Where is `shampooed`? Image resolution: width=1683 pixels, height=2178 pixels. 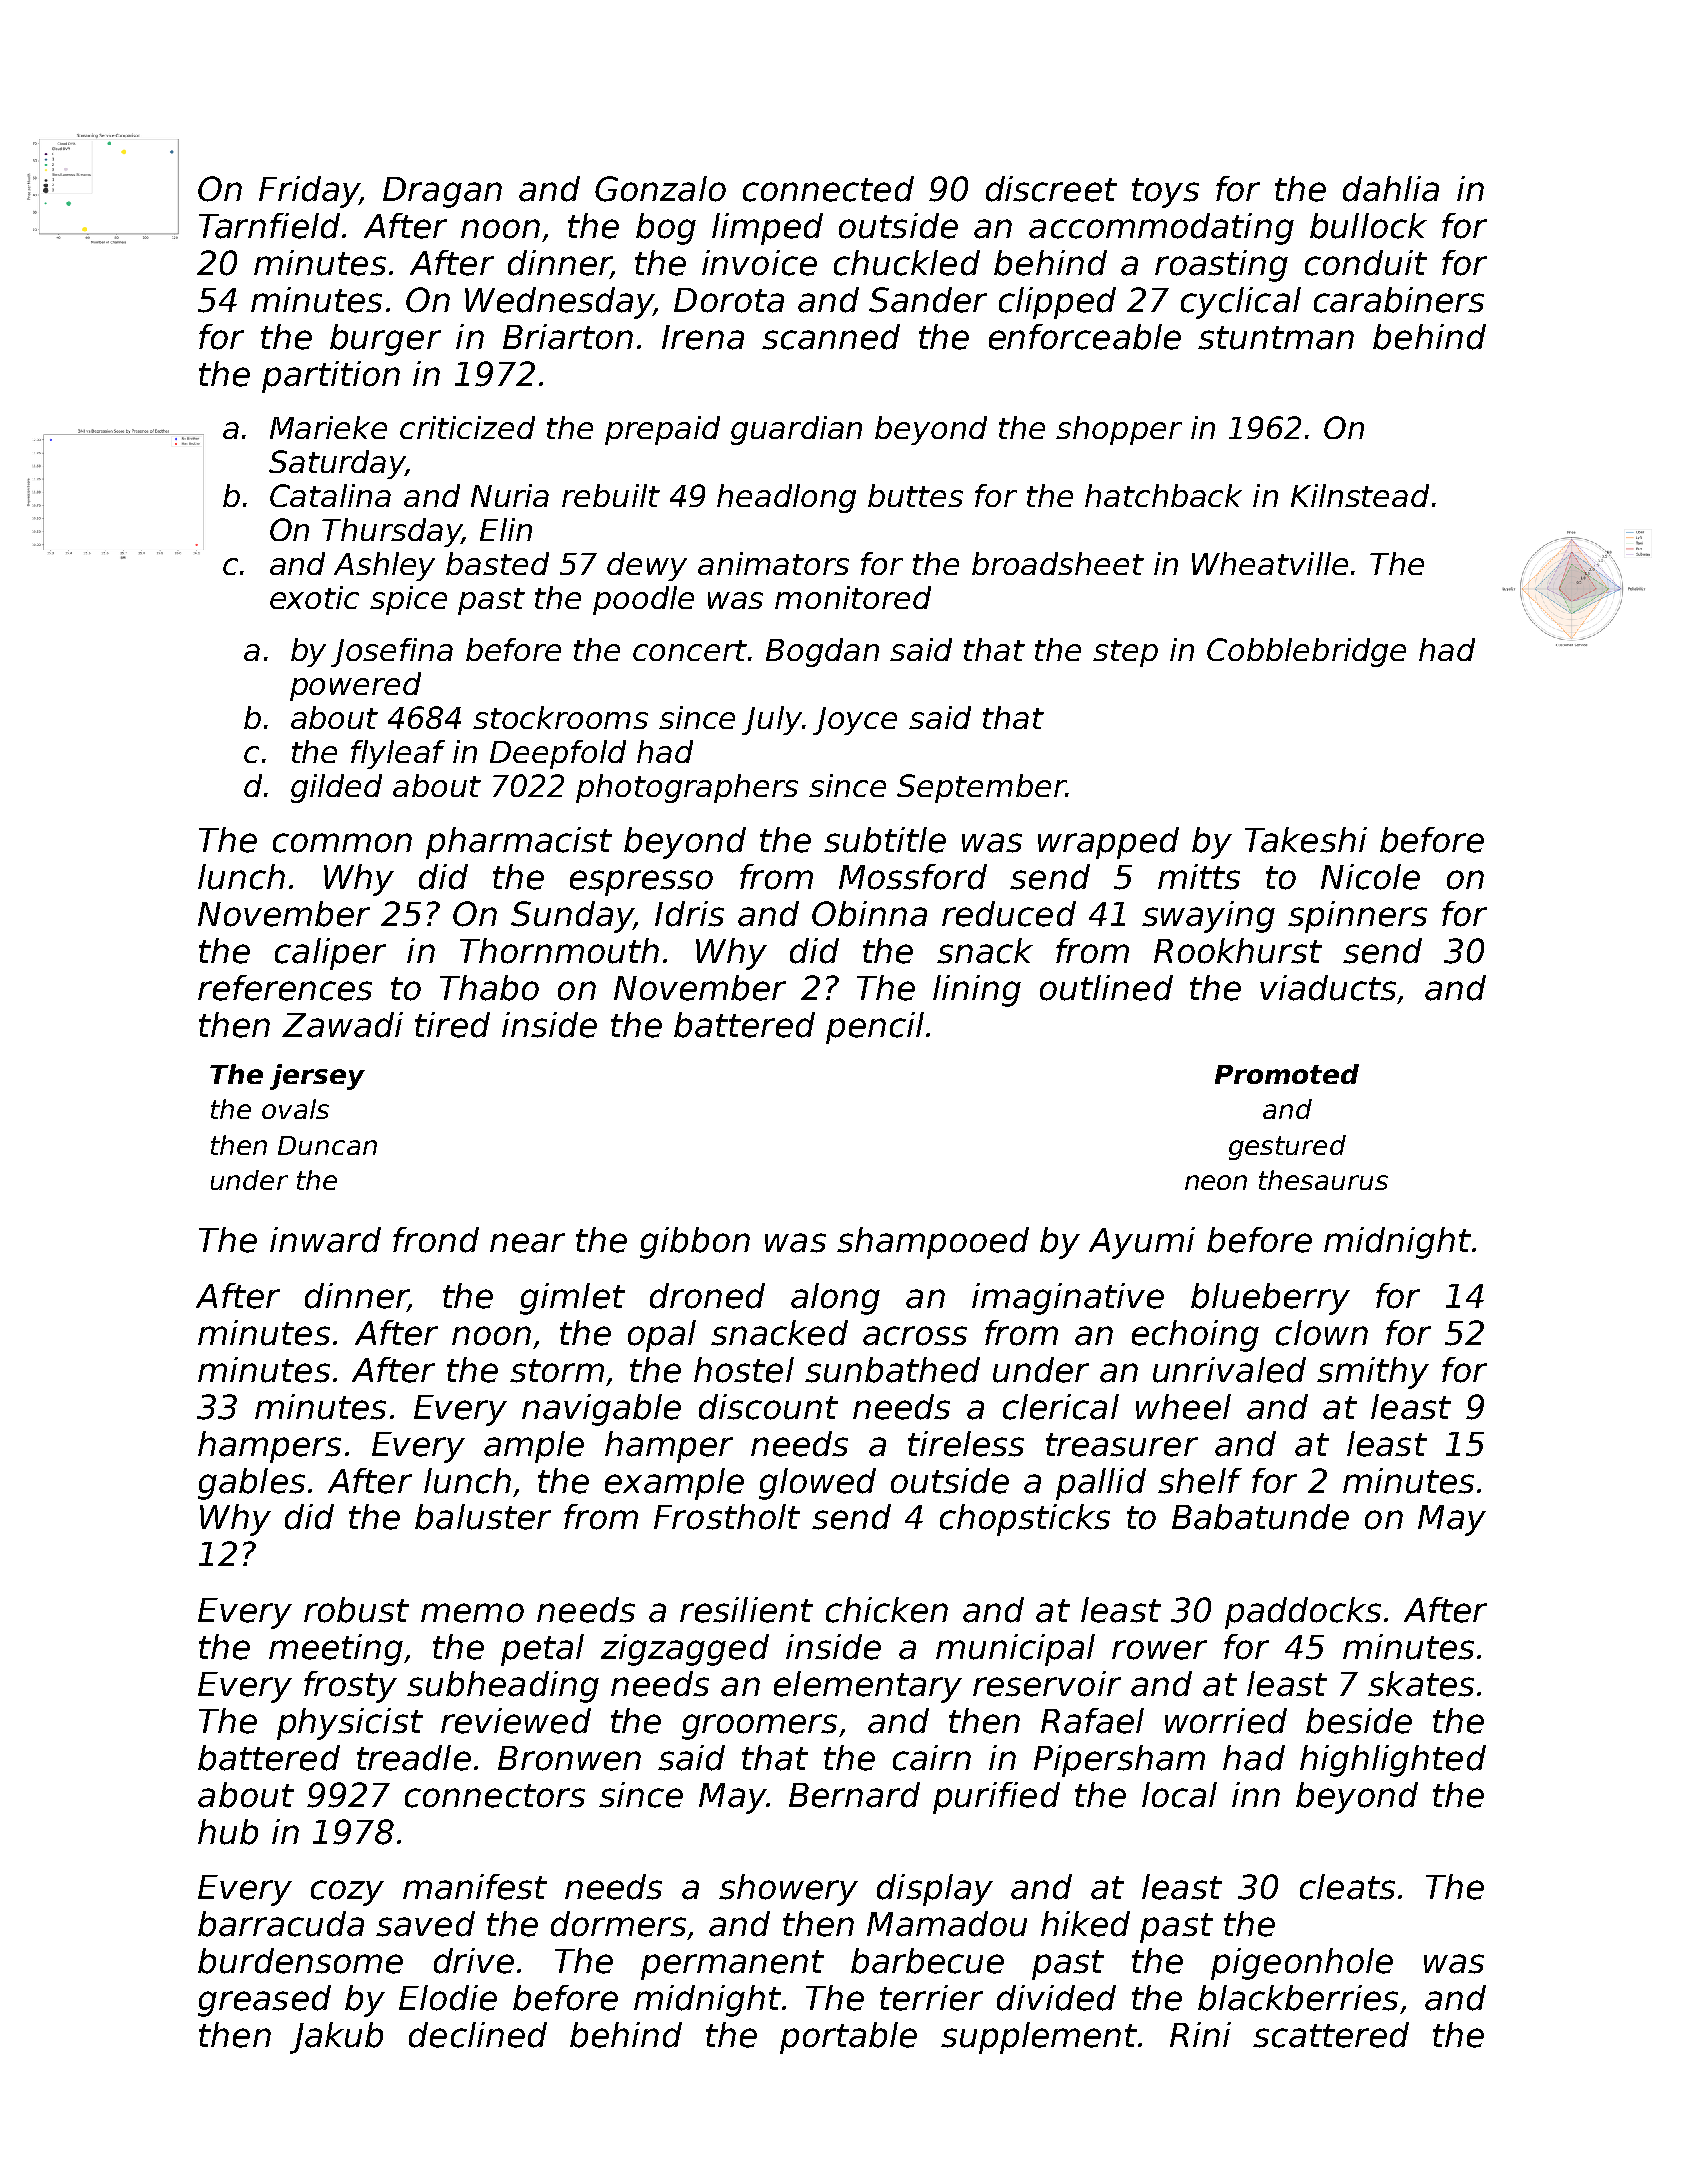 shampooed is located at coordinates (933, 1243).
